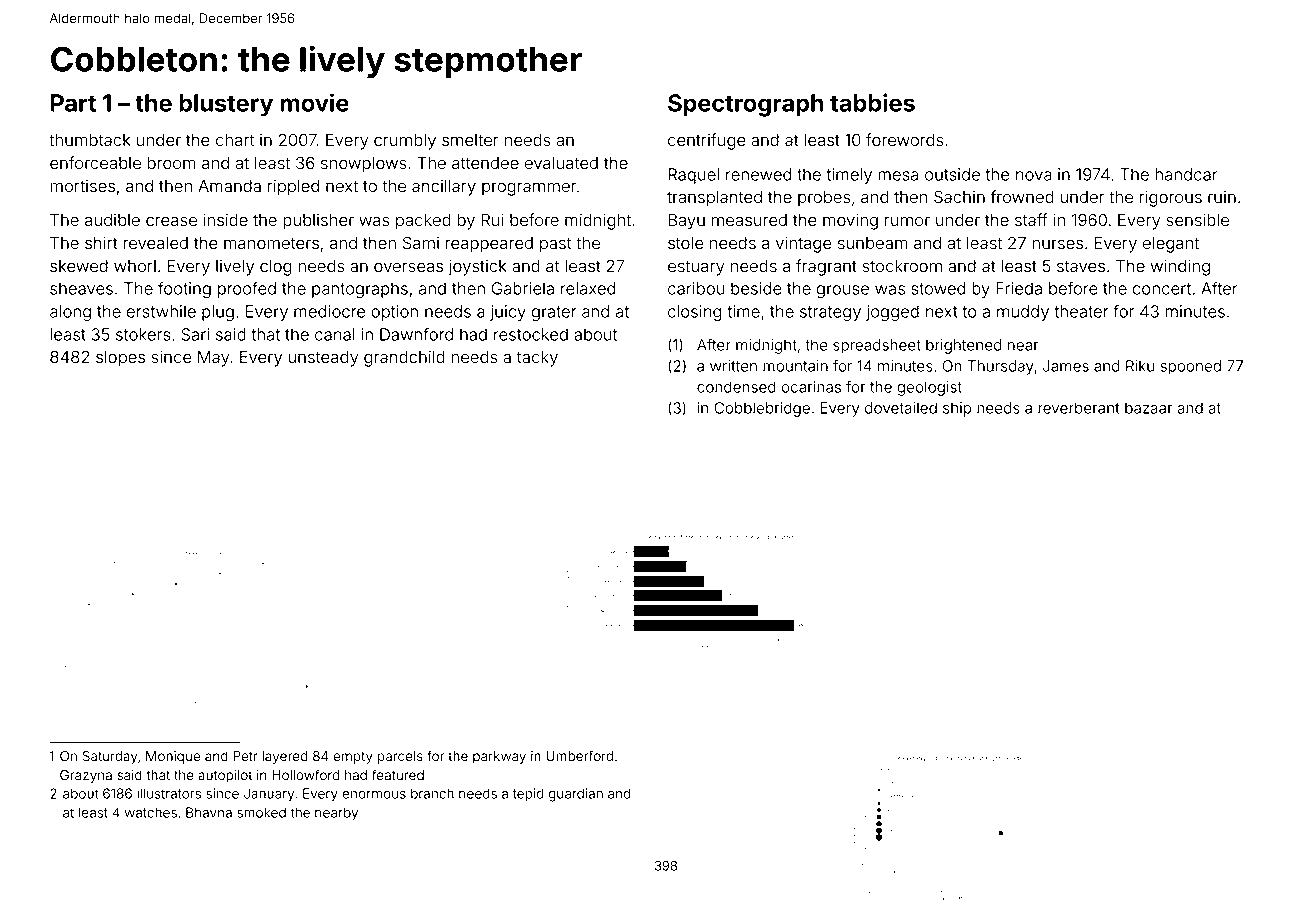 Image resolution: width=1308 pixels, height=924 pixels. I want to click on dovetailed, so click(901, 408).
